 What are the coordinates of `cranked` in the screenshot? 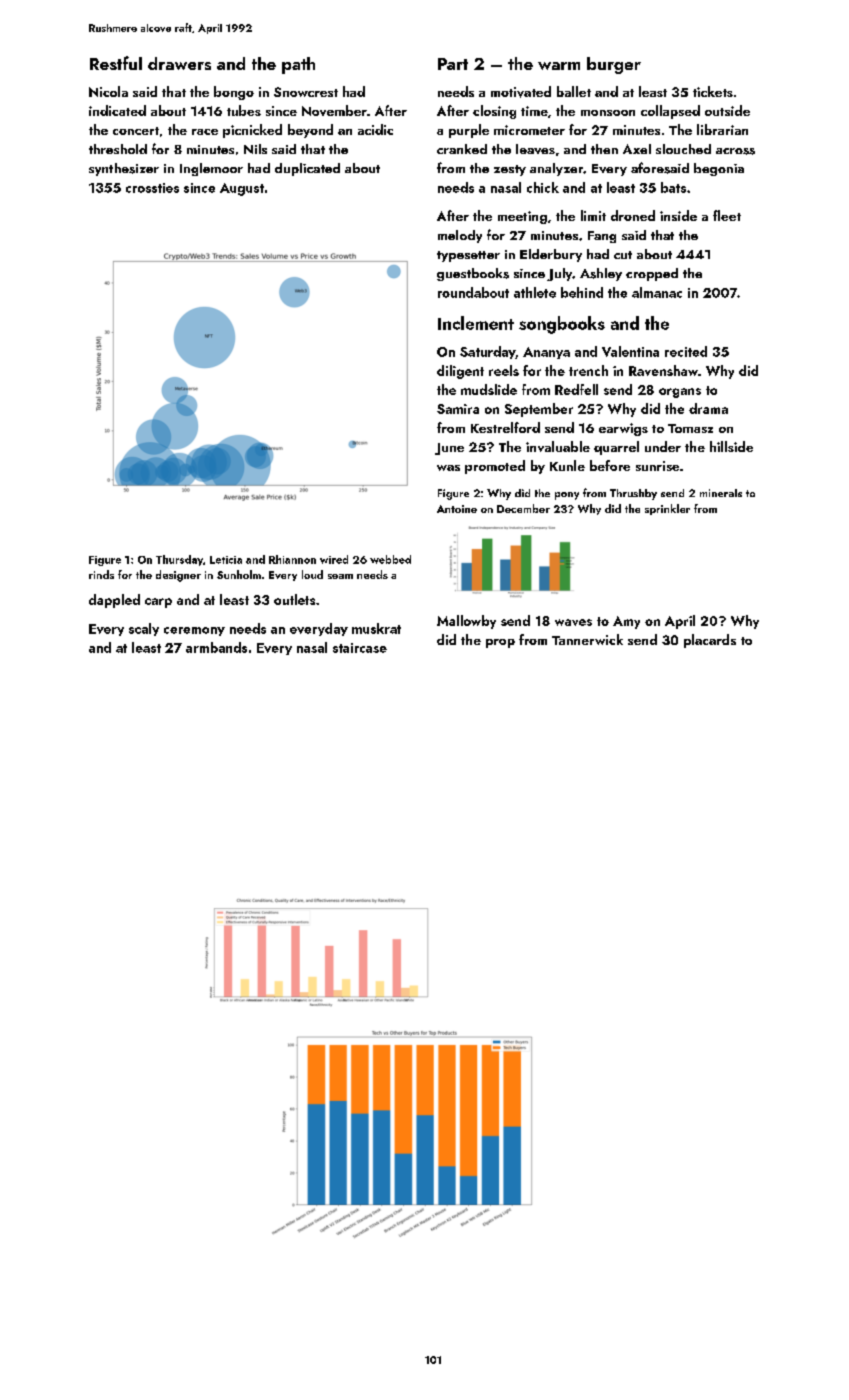 It's located at (462, 149).
